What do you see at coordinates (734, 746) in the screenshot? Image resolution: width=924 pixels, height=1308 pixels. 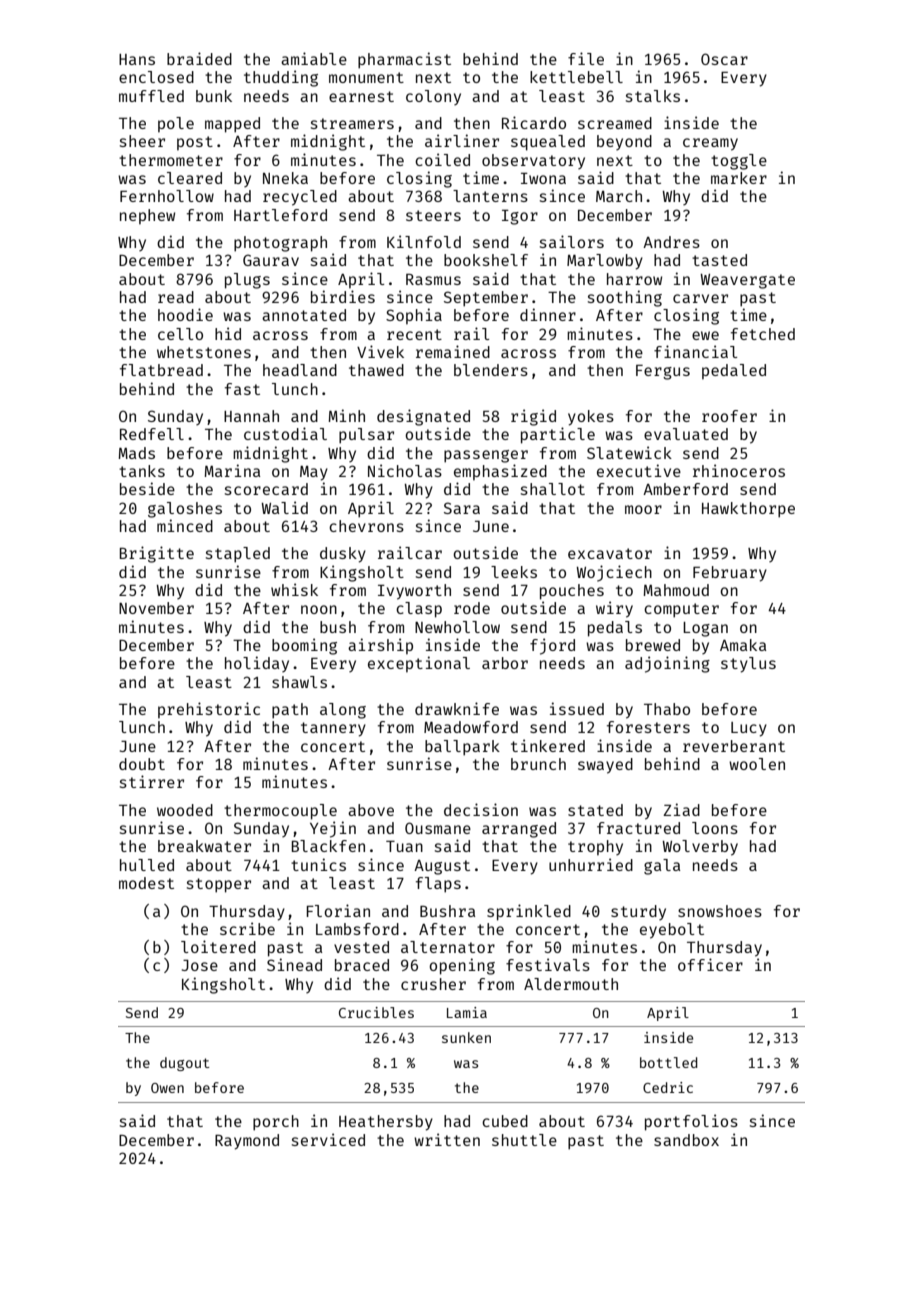 I see `reverberant` at bounding box center [734, 746].
